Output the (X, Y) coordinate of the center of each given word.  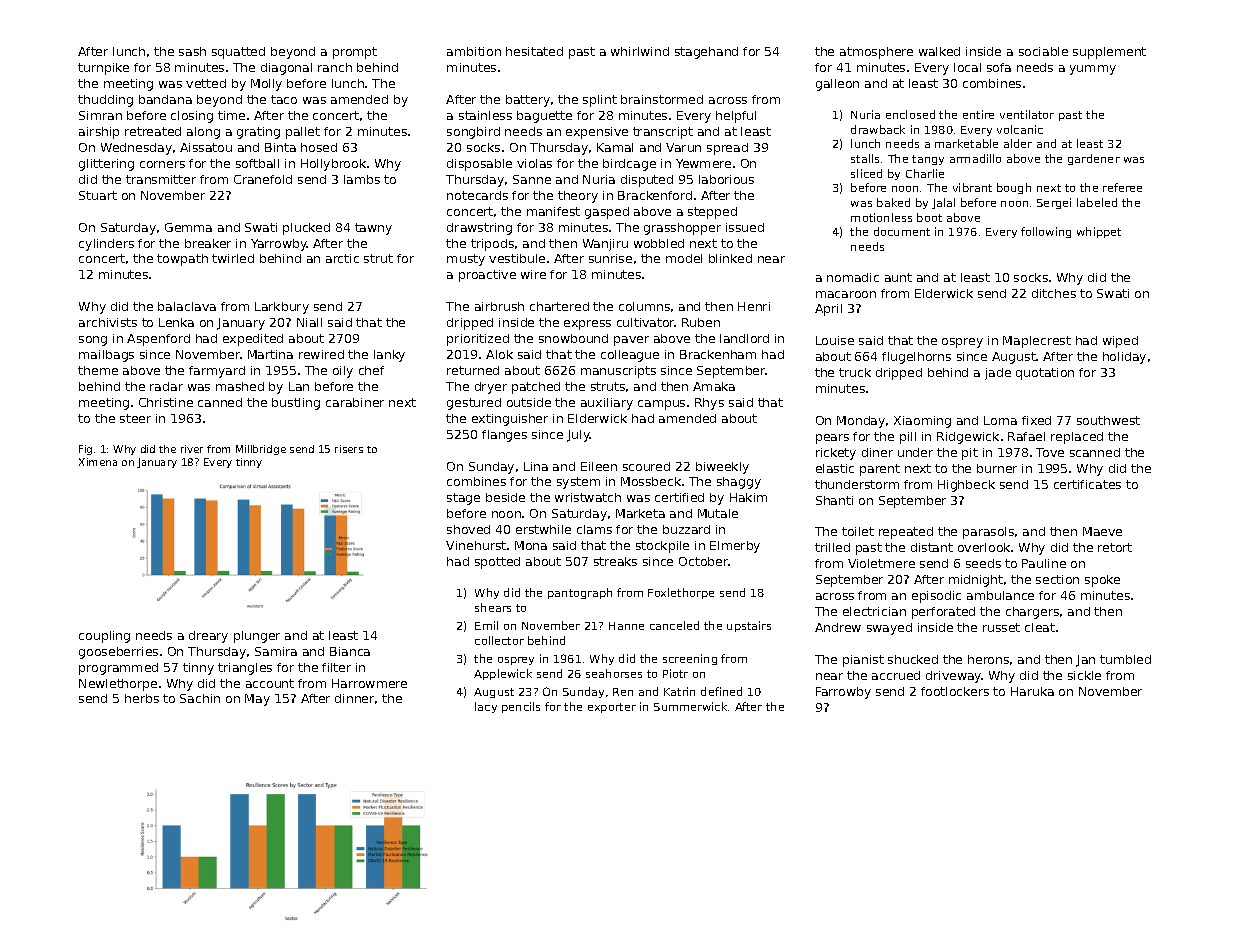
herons (988, 659)
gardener (1094, 159)
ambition (474, 51)
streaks (615, 561)
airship (99, 133)
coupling (104, 637)
